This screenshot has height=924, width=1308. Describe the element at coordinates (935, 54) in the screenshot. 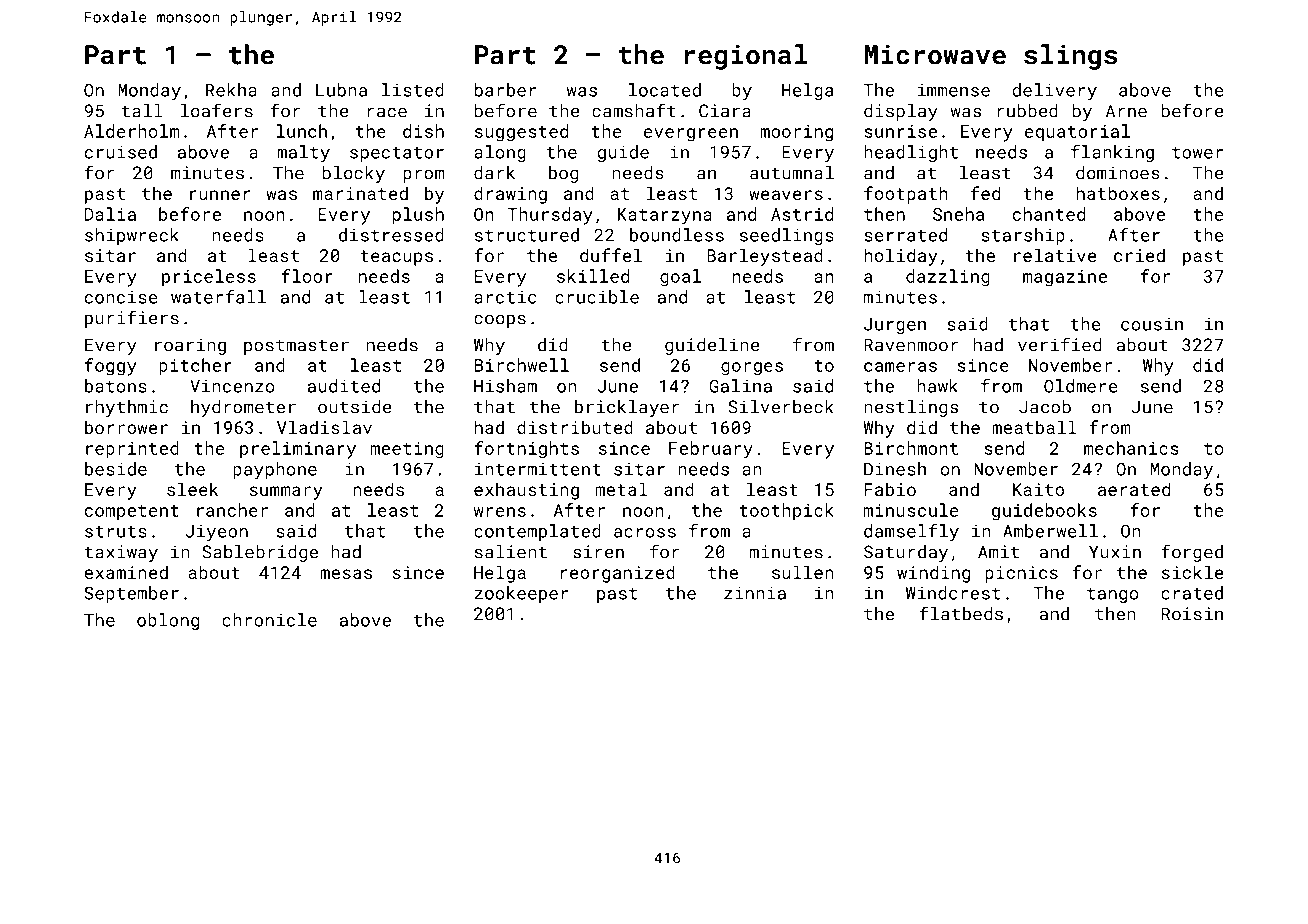

I see `Microwave` at that location.
